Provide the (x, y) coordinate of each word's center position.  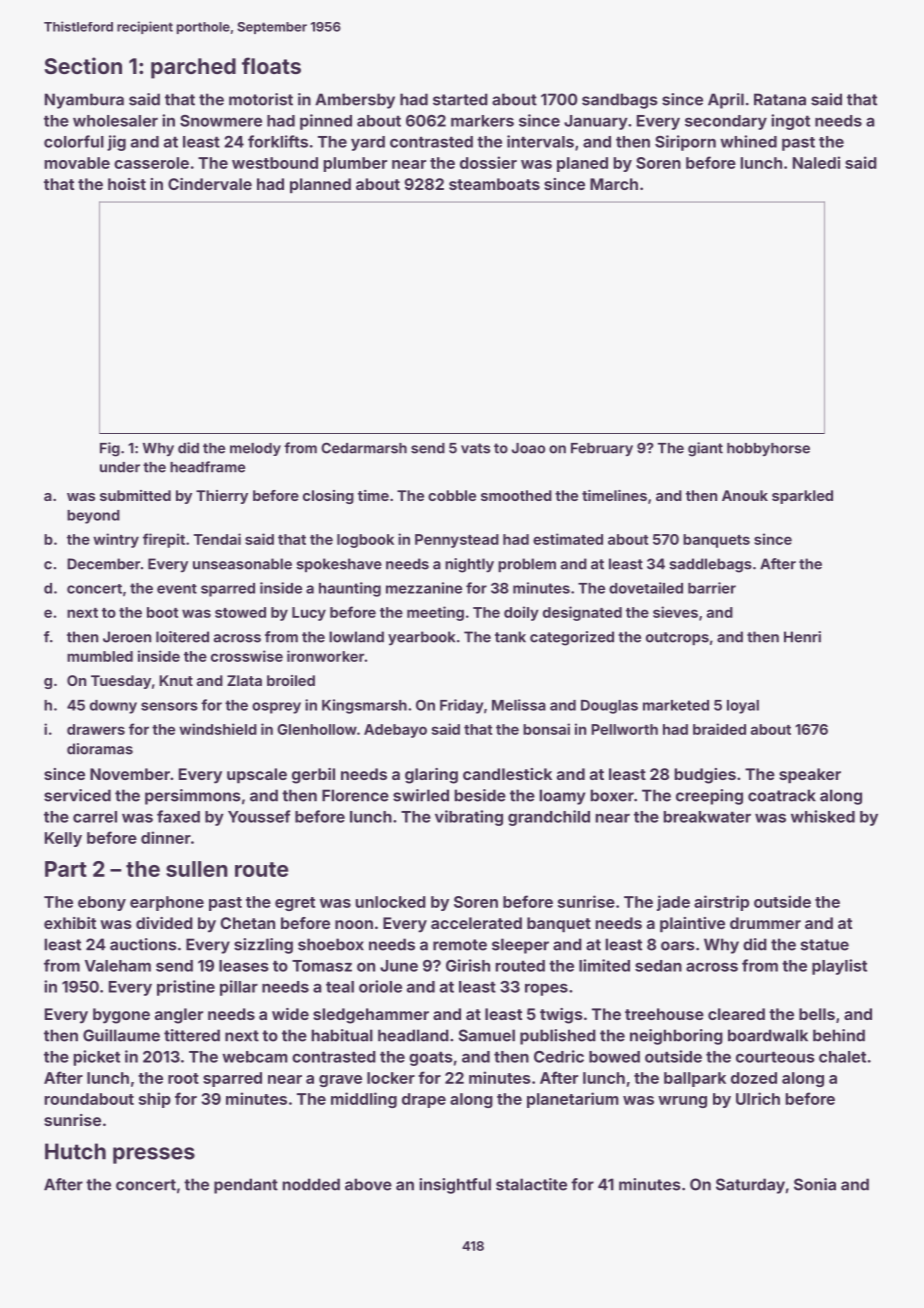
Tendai (217, 539)
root (183, 1078)
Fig (110, 449)
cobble (452, 495)
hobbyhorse (768, 449)
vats (475, 448)
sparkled (802, 497)
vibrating (469, 818)
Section (83, 65)
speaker (810, 776)
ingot (790, 122)
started (460, 99)
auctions (143, 944)
